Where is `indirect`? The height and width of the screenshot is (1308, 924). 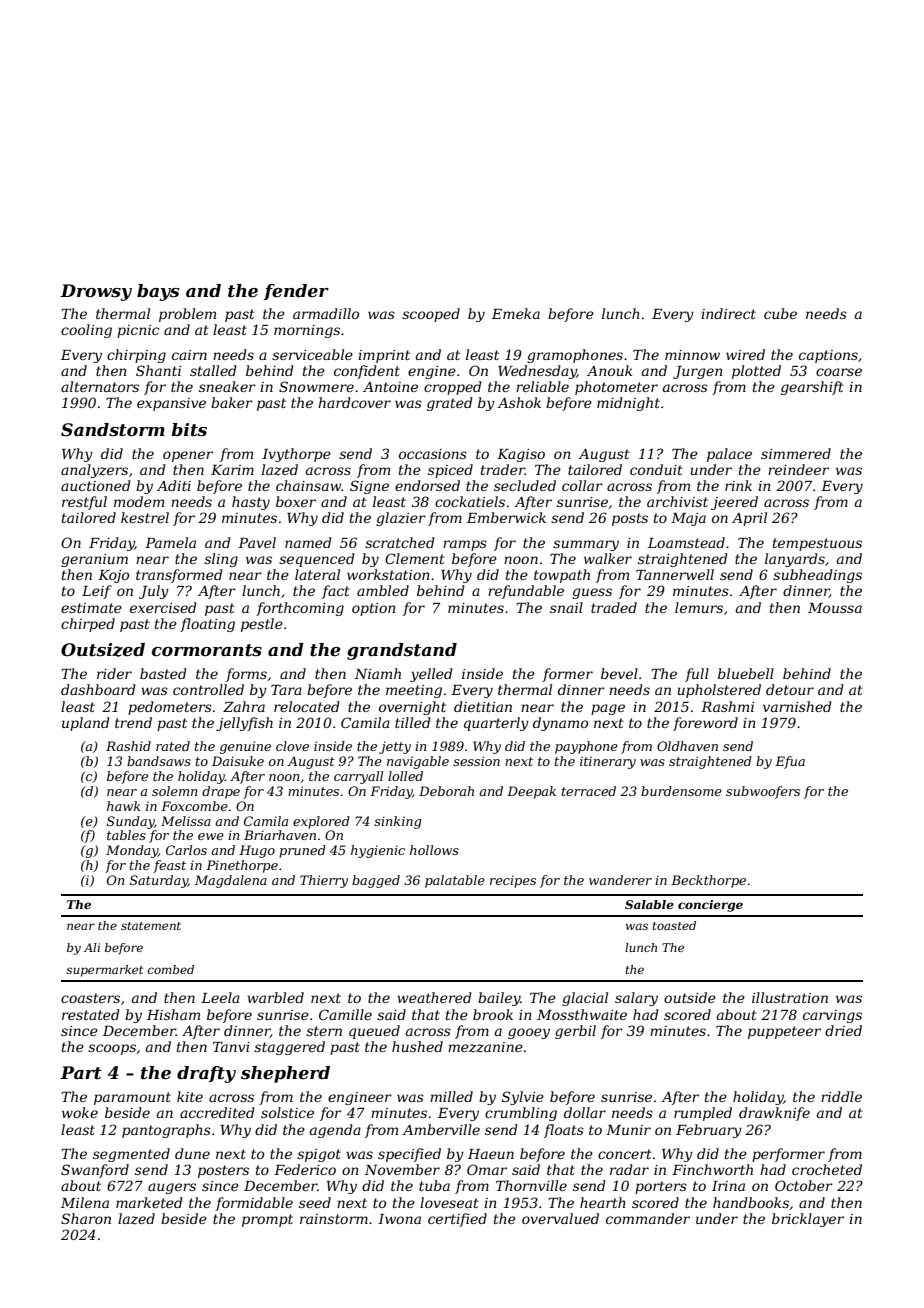 indirect is located at coordinates (728, 313).
